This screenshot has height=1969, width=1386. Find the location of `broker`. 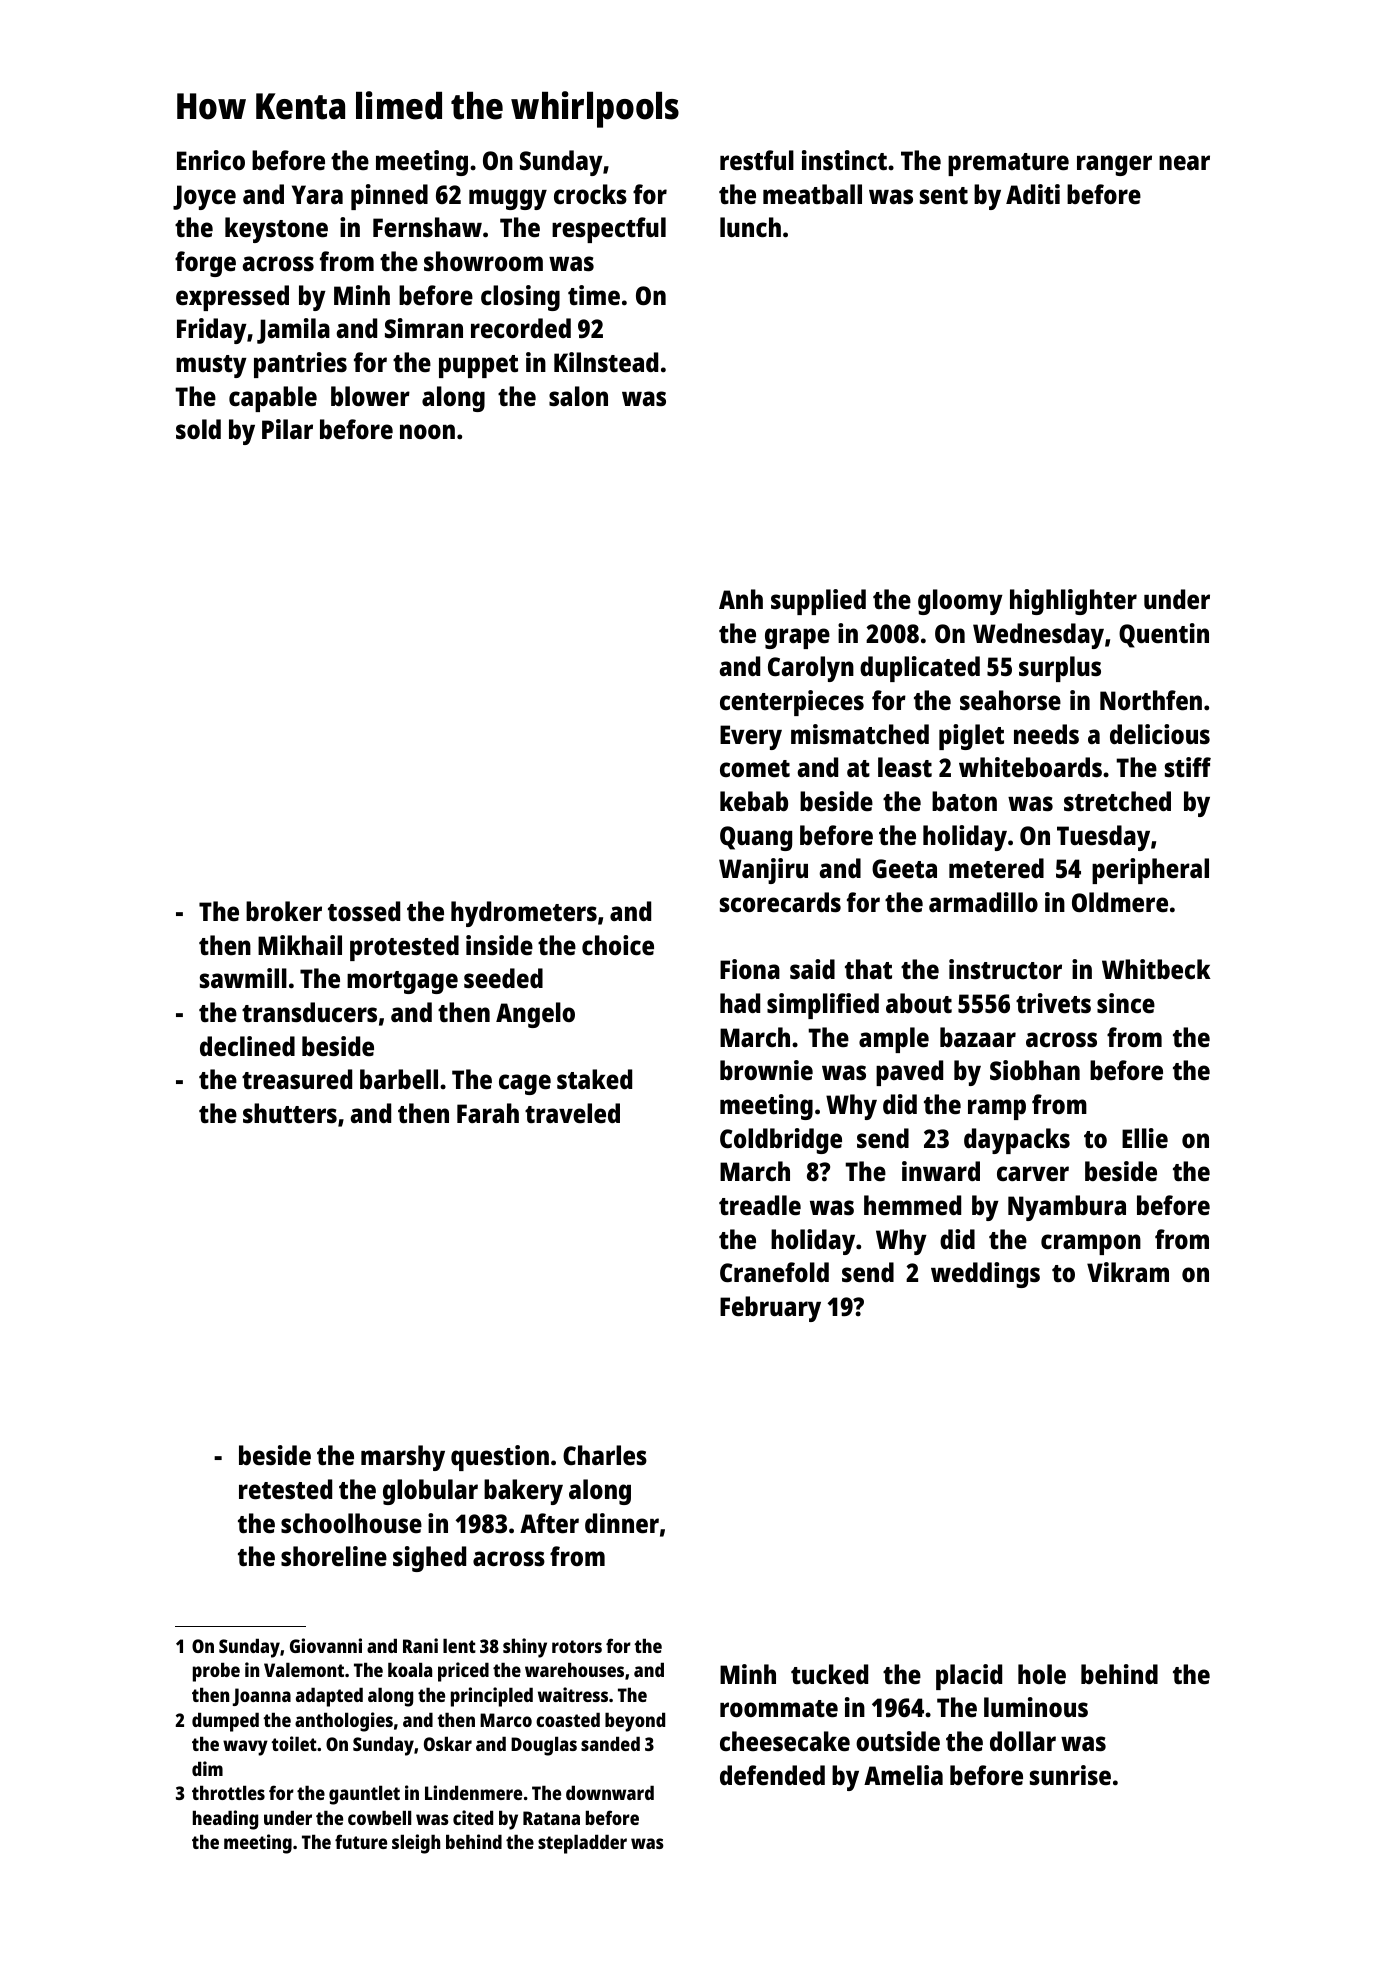

broker is located at coordinates (284, 911).
